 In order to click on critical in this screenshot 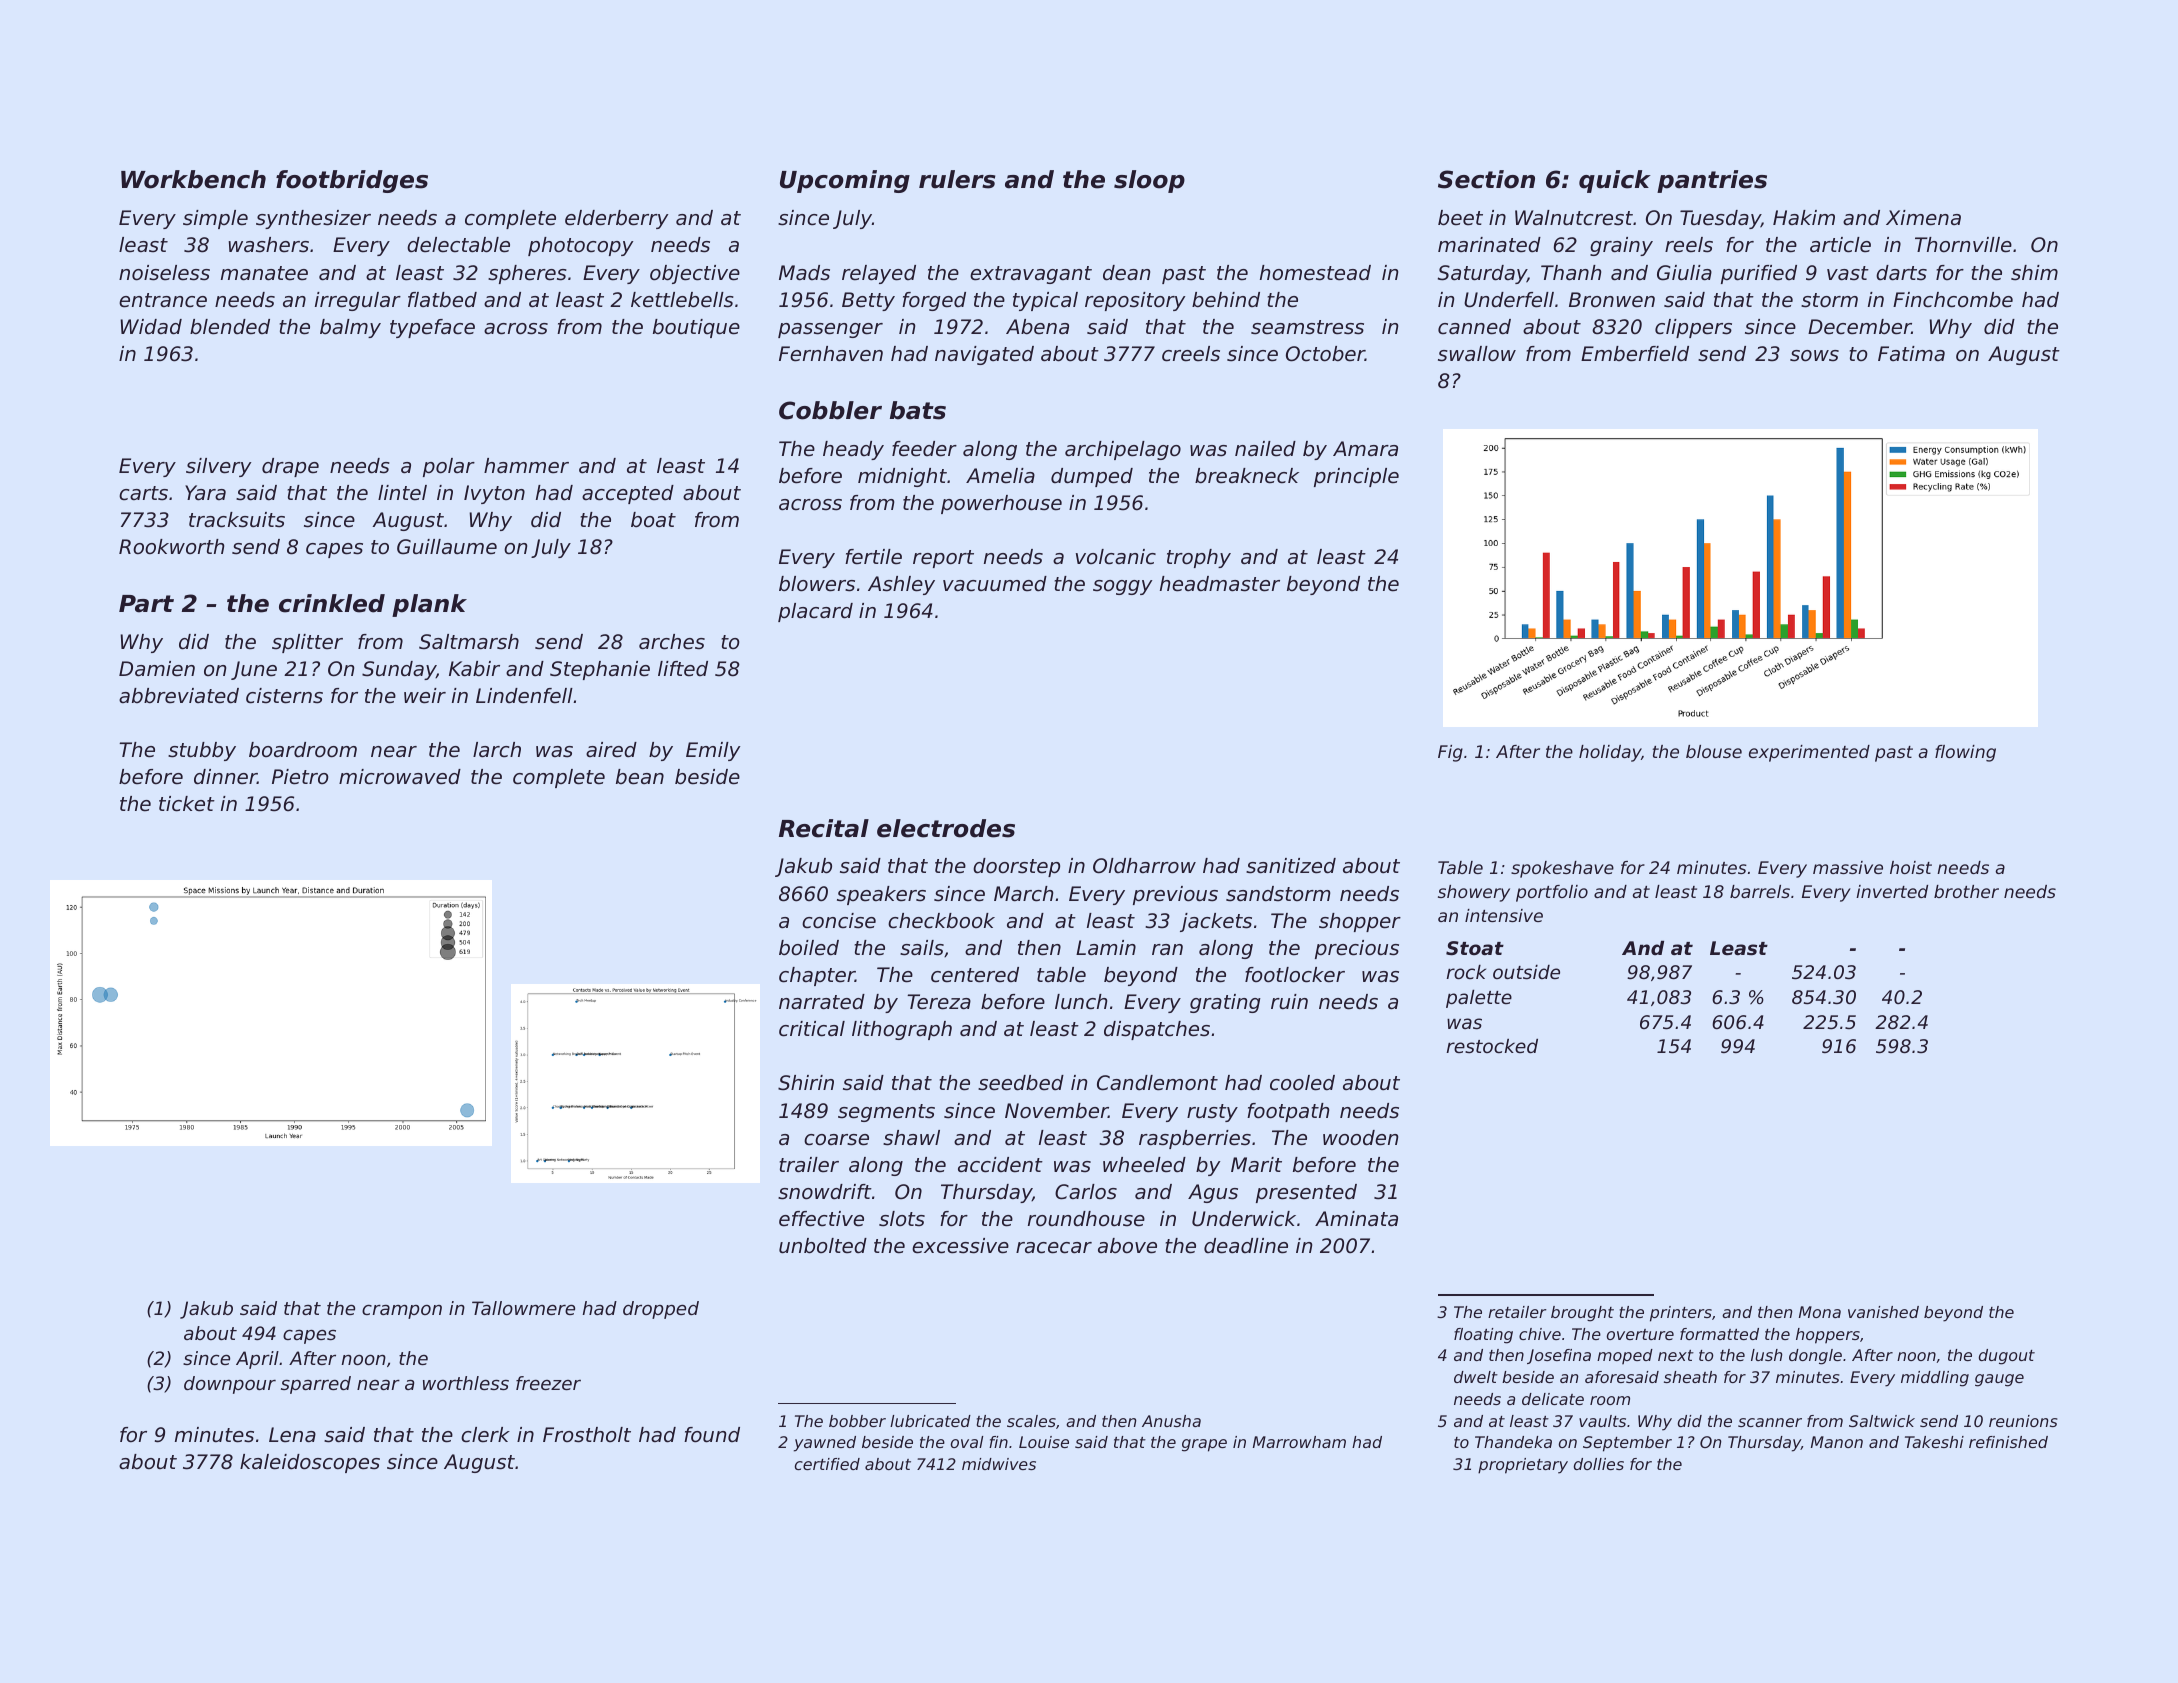, I will do `click(812, 1029)`.
